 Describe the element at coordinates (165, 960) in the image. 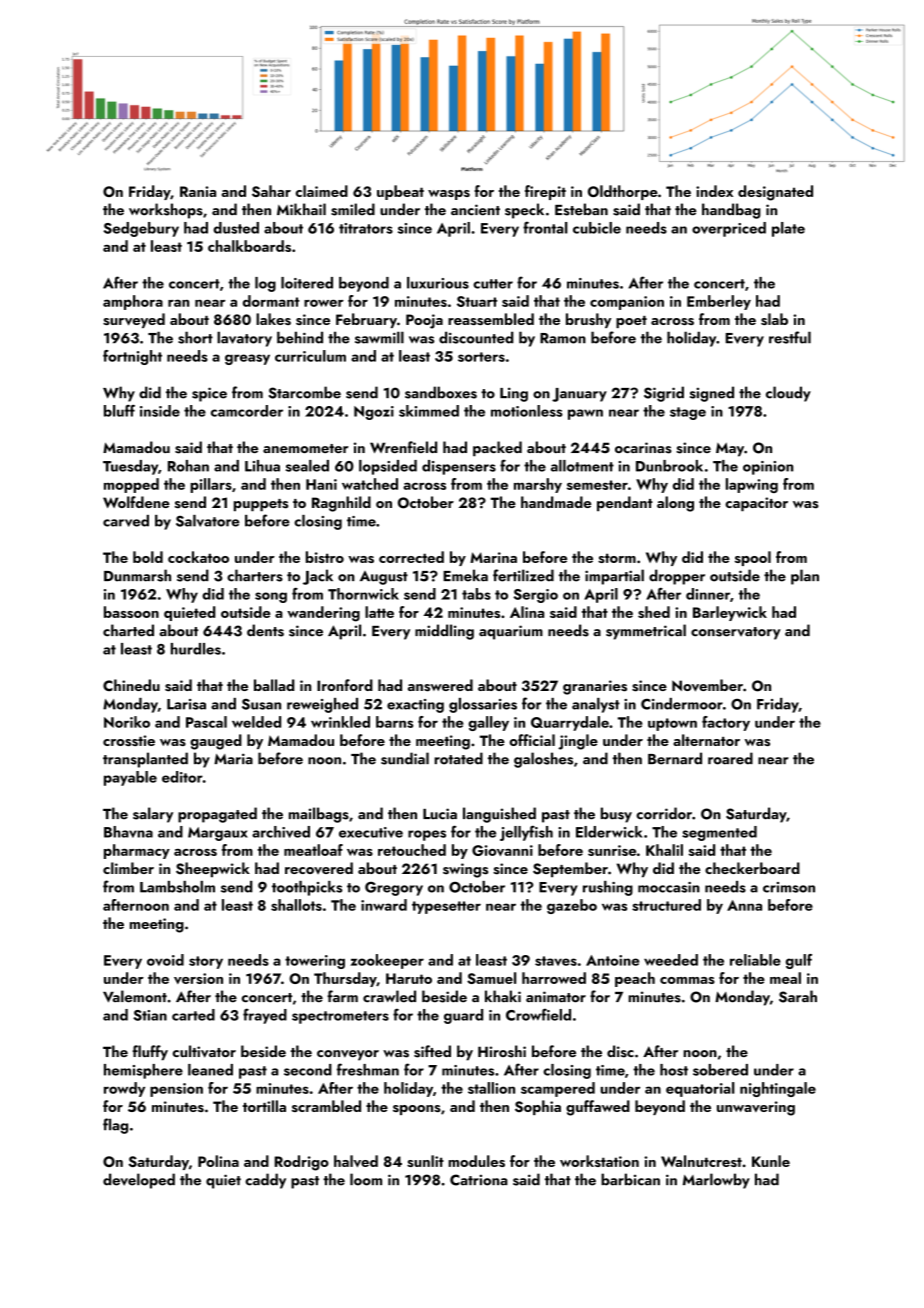

I see `ovoid` at that location.
